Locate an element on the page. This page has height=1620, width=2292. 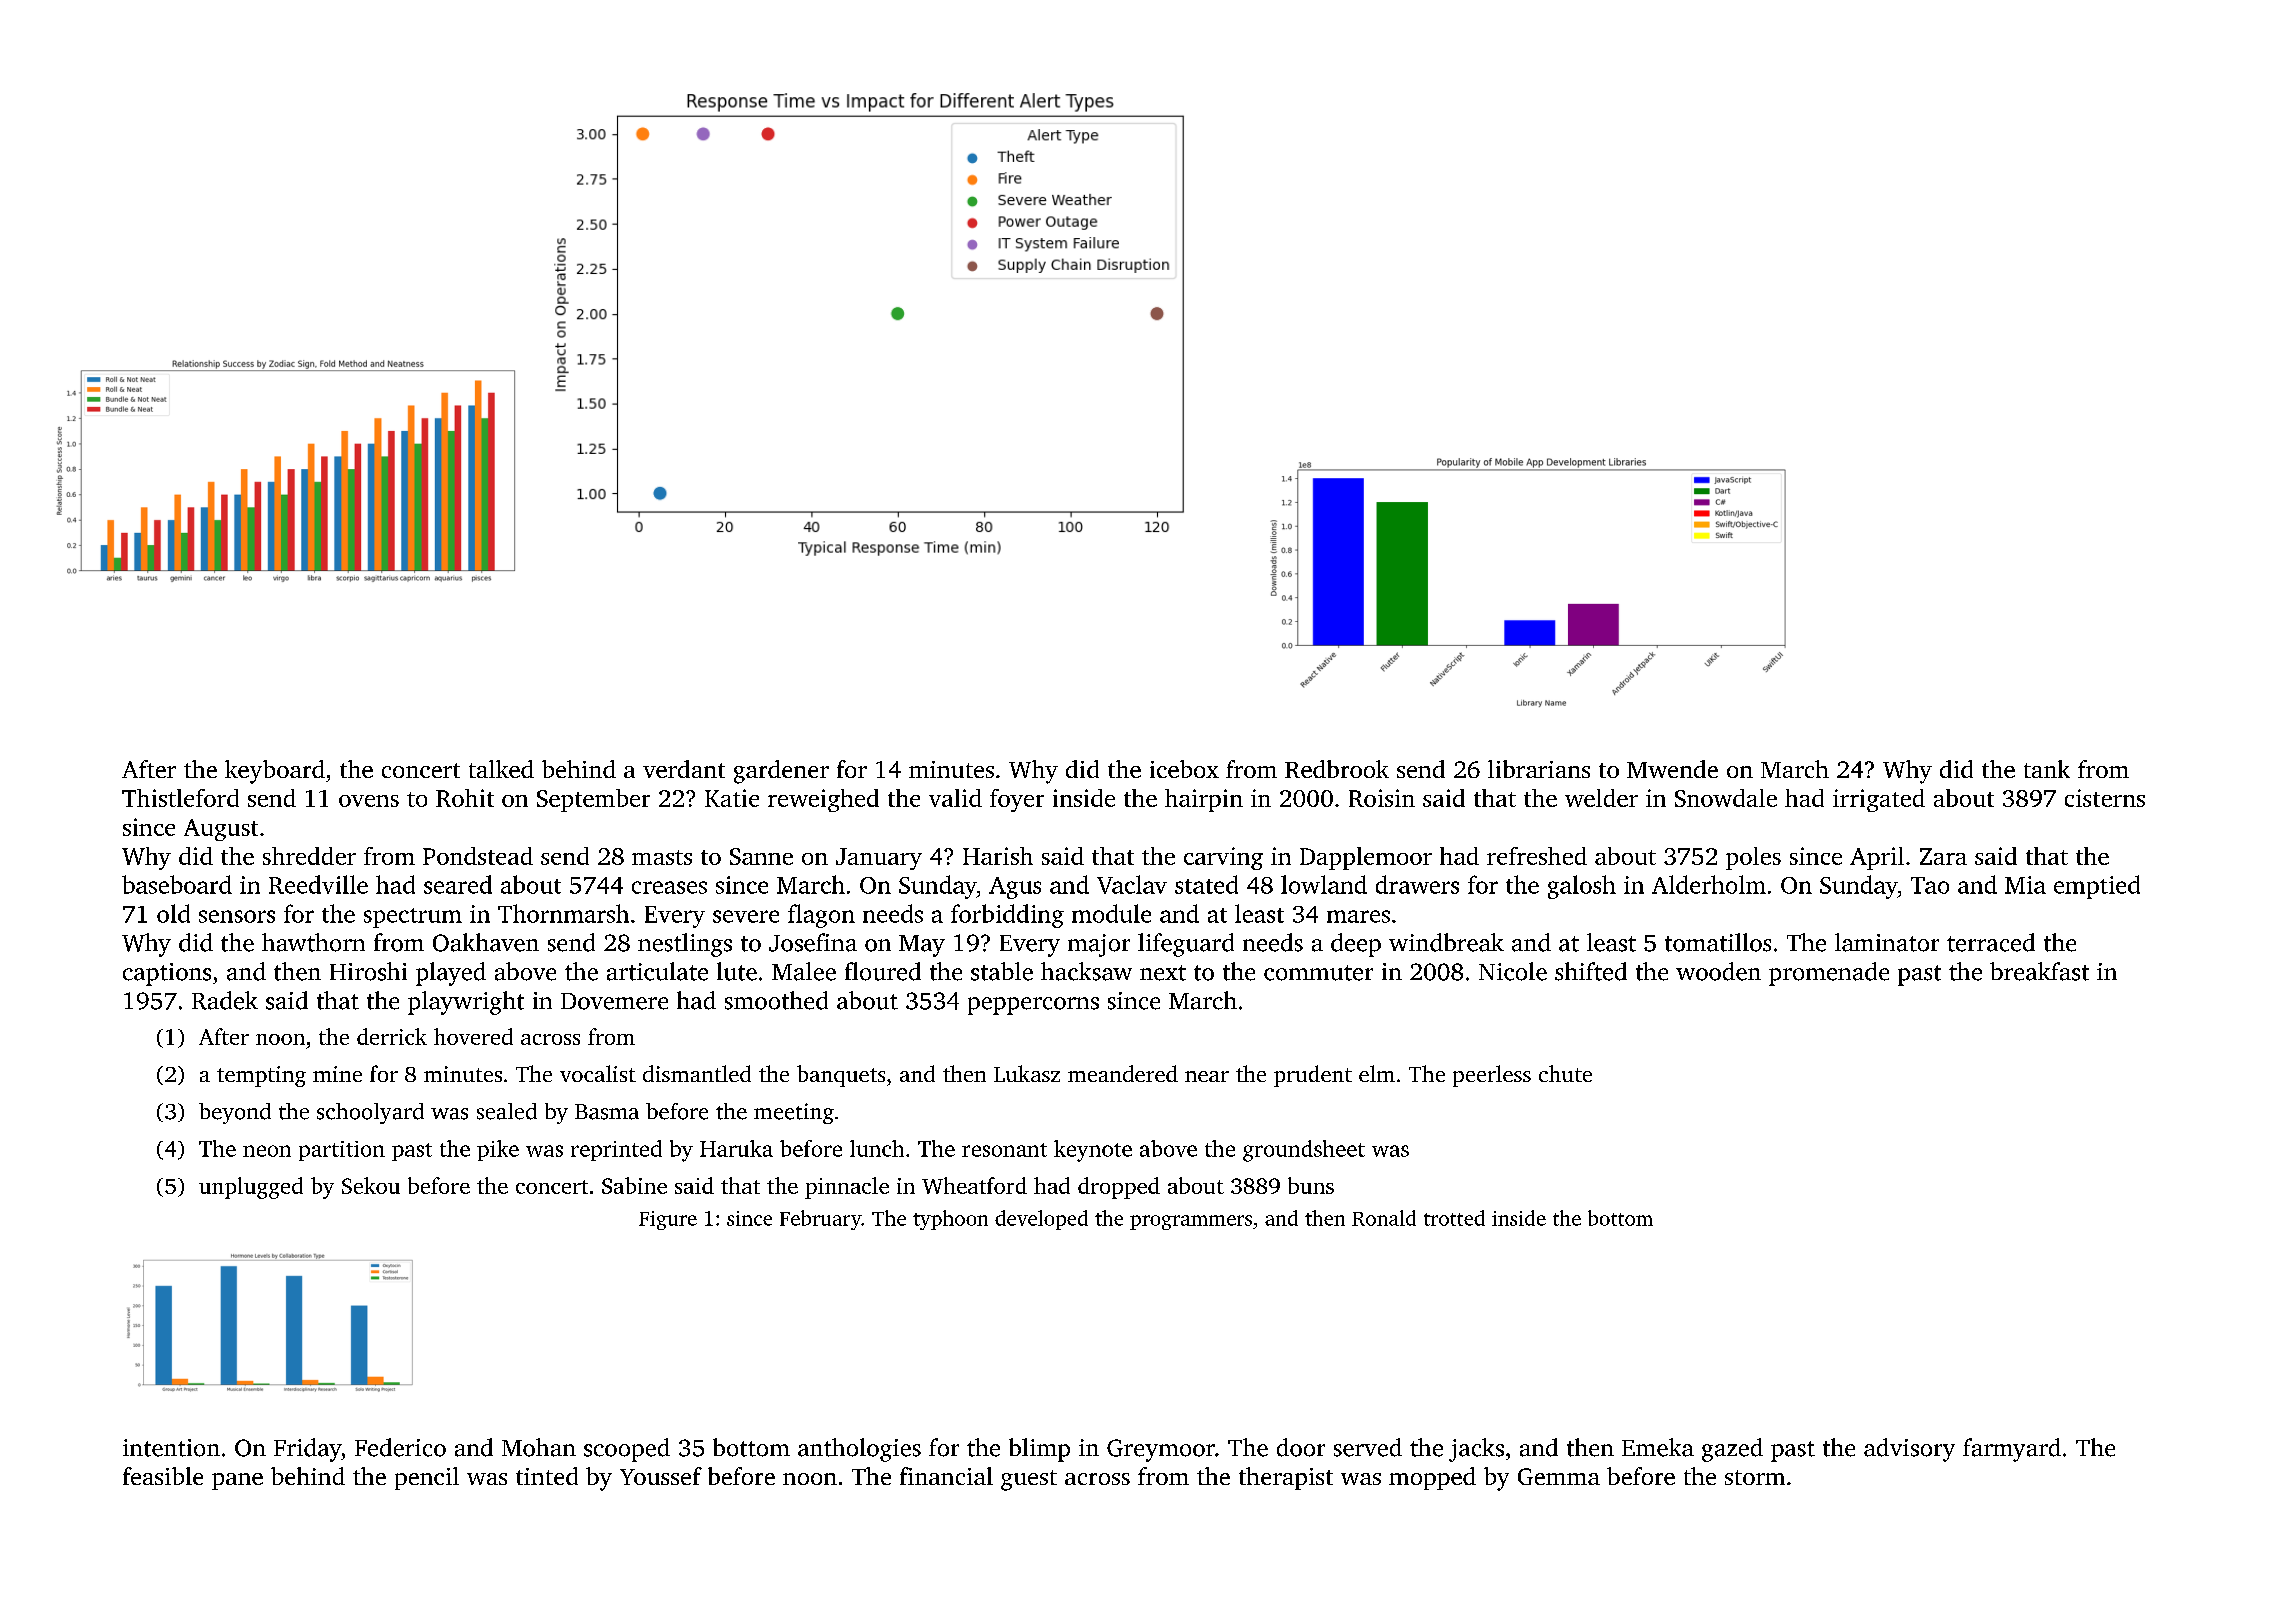
tank is located at coordinates (2047, 769).
